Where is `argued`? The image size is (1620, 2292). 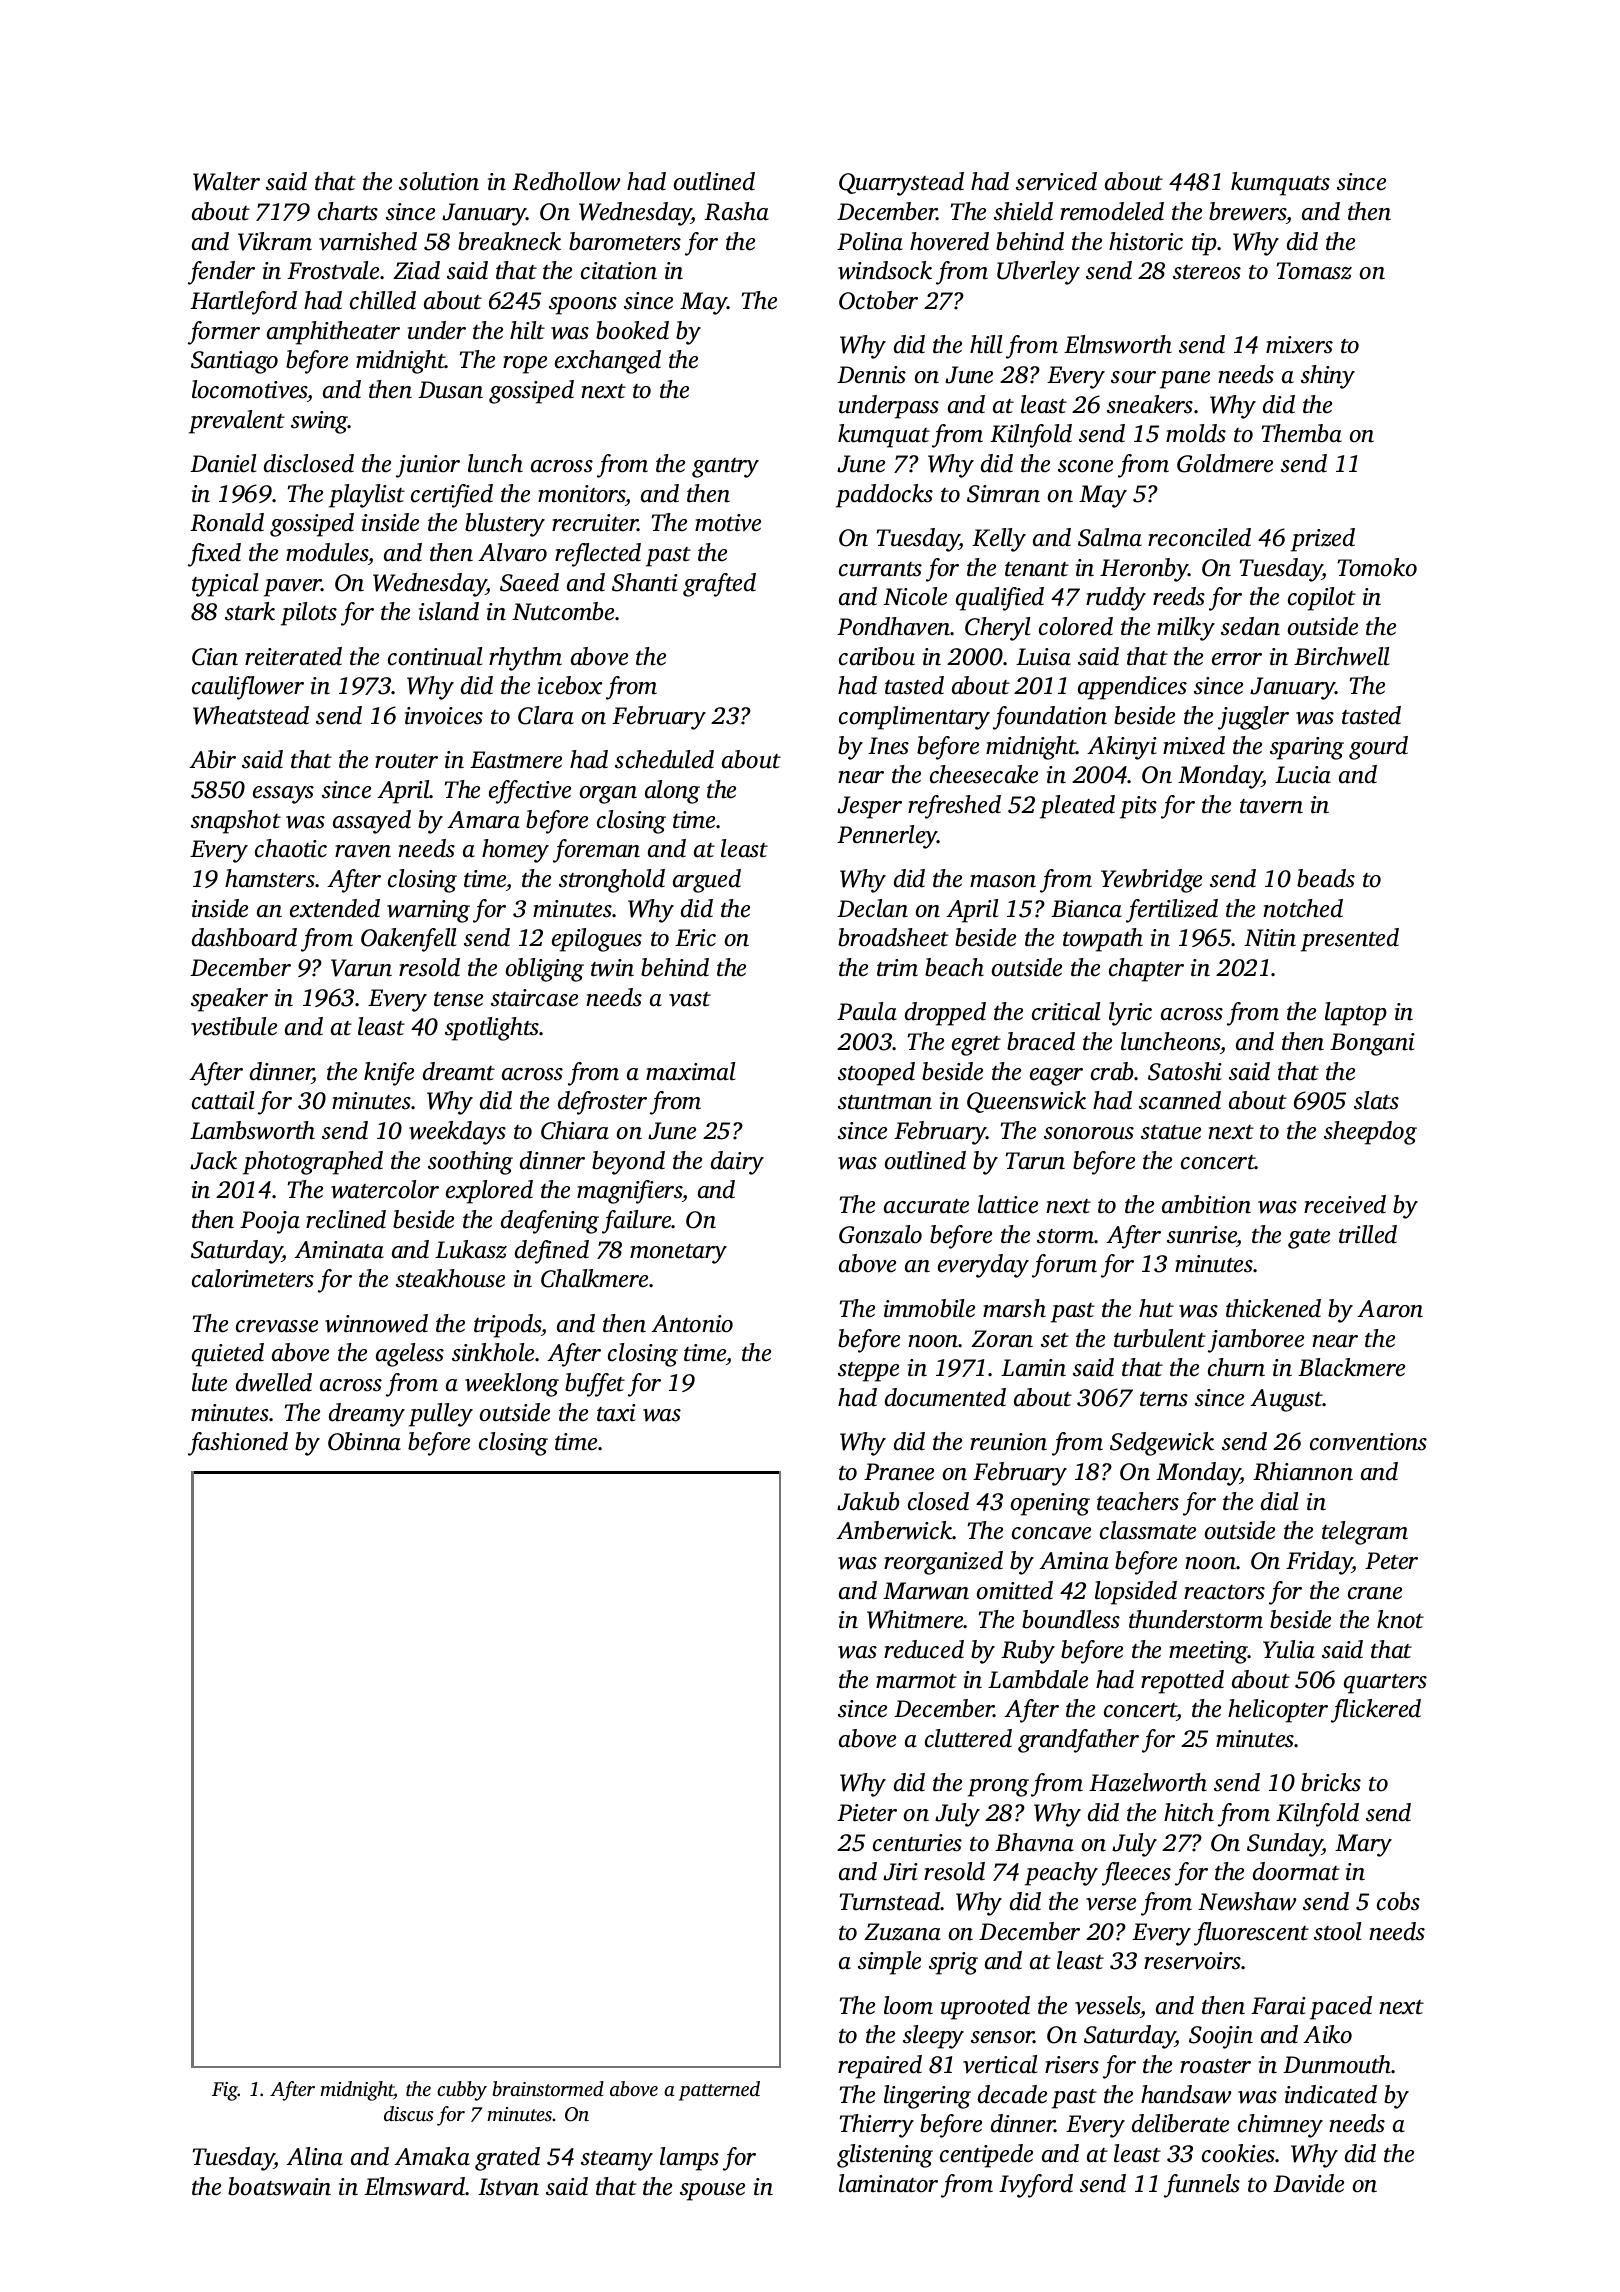
argued is located at coordinates (707, 881).
